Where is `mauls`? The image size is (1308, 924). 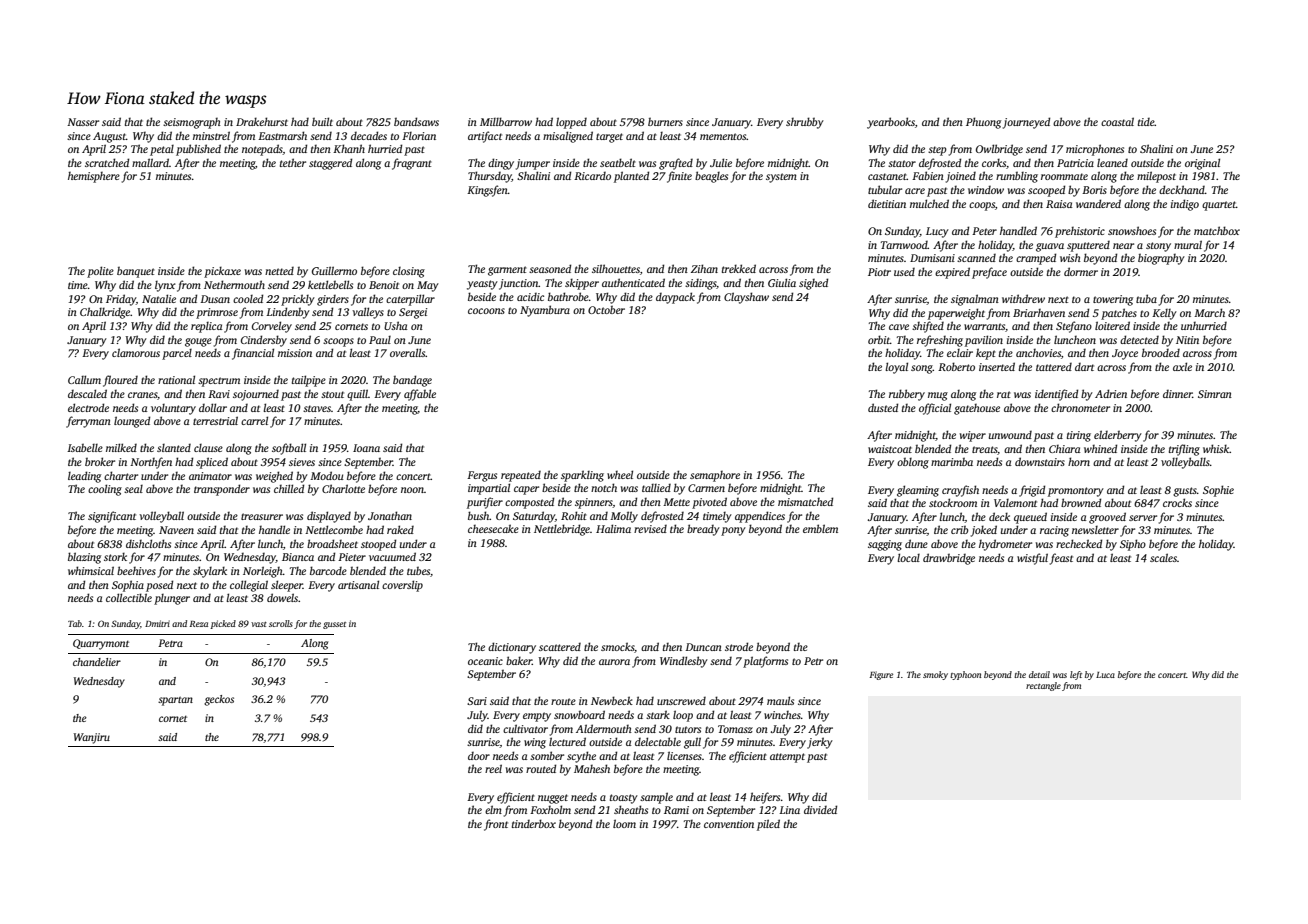
mauls is located at coordinates (780, 700).
